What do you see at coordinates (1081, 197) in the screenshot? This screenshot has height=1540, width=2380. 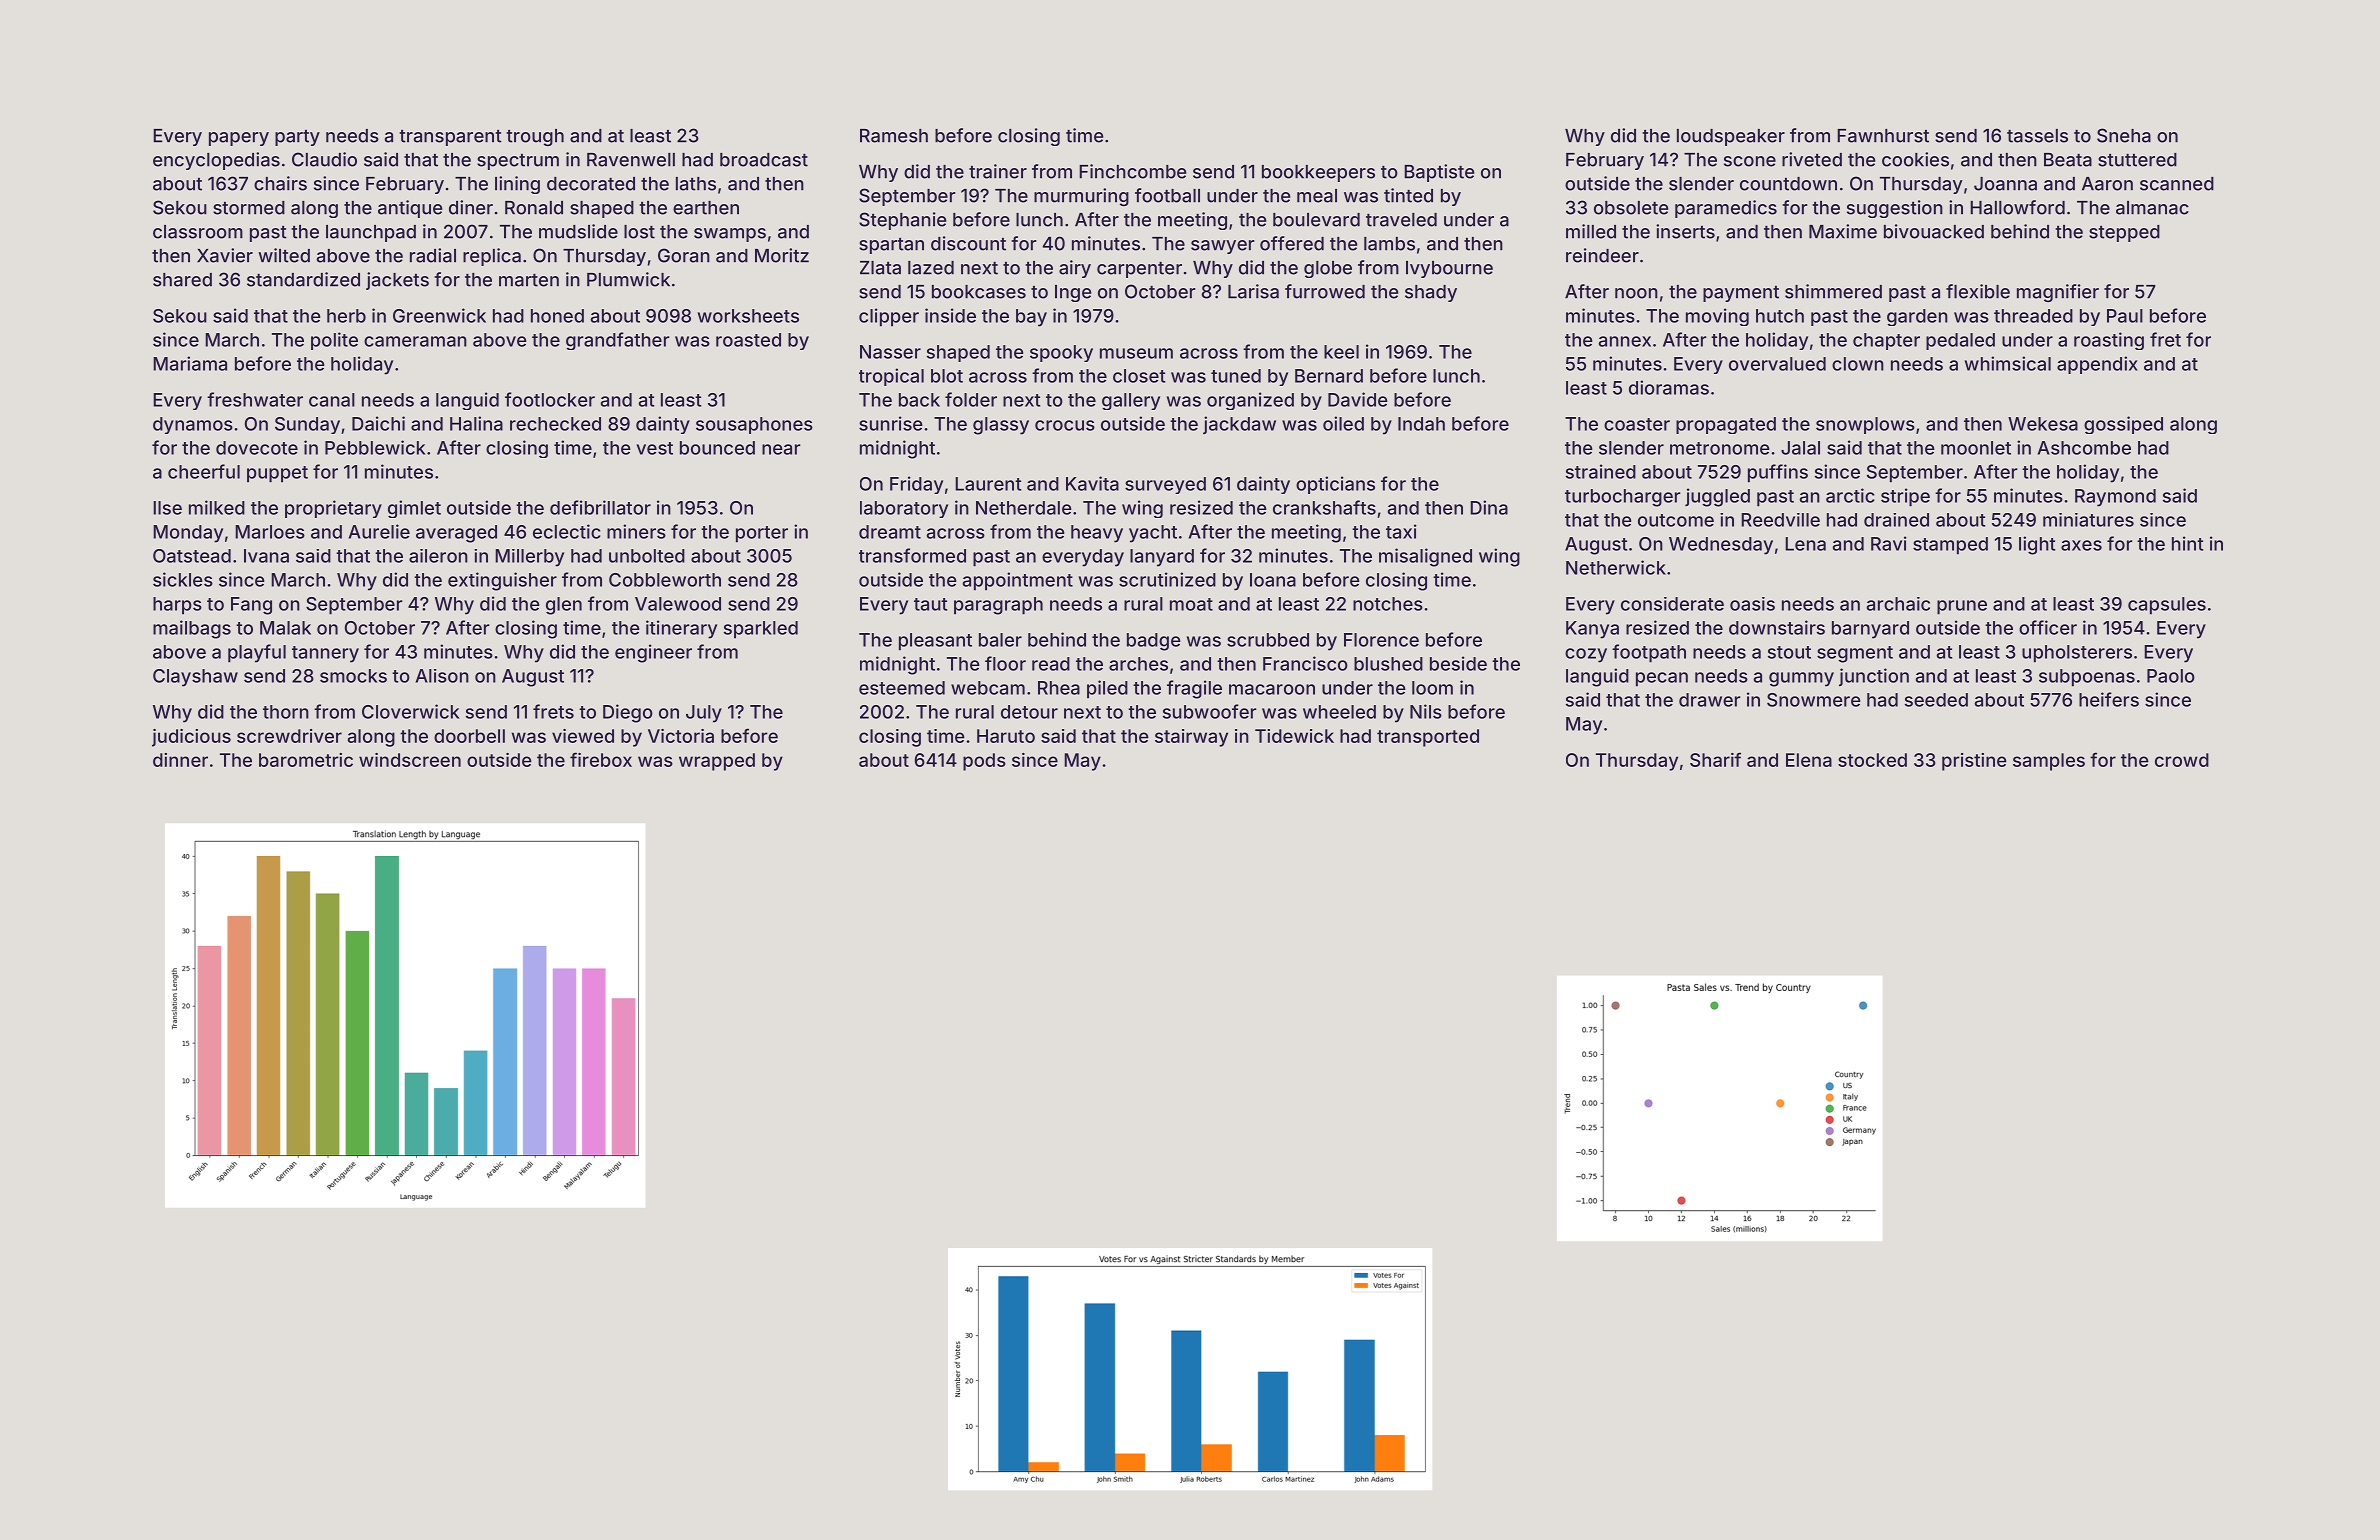 I see `murmuring` at bounding box center [1081, 197].
